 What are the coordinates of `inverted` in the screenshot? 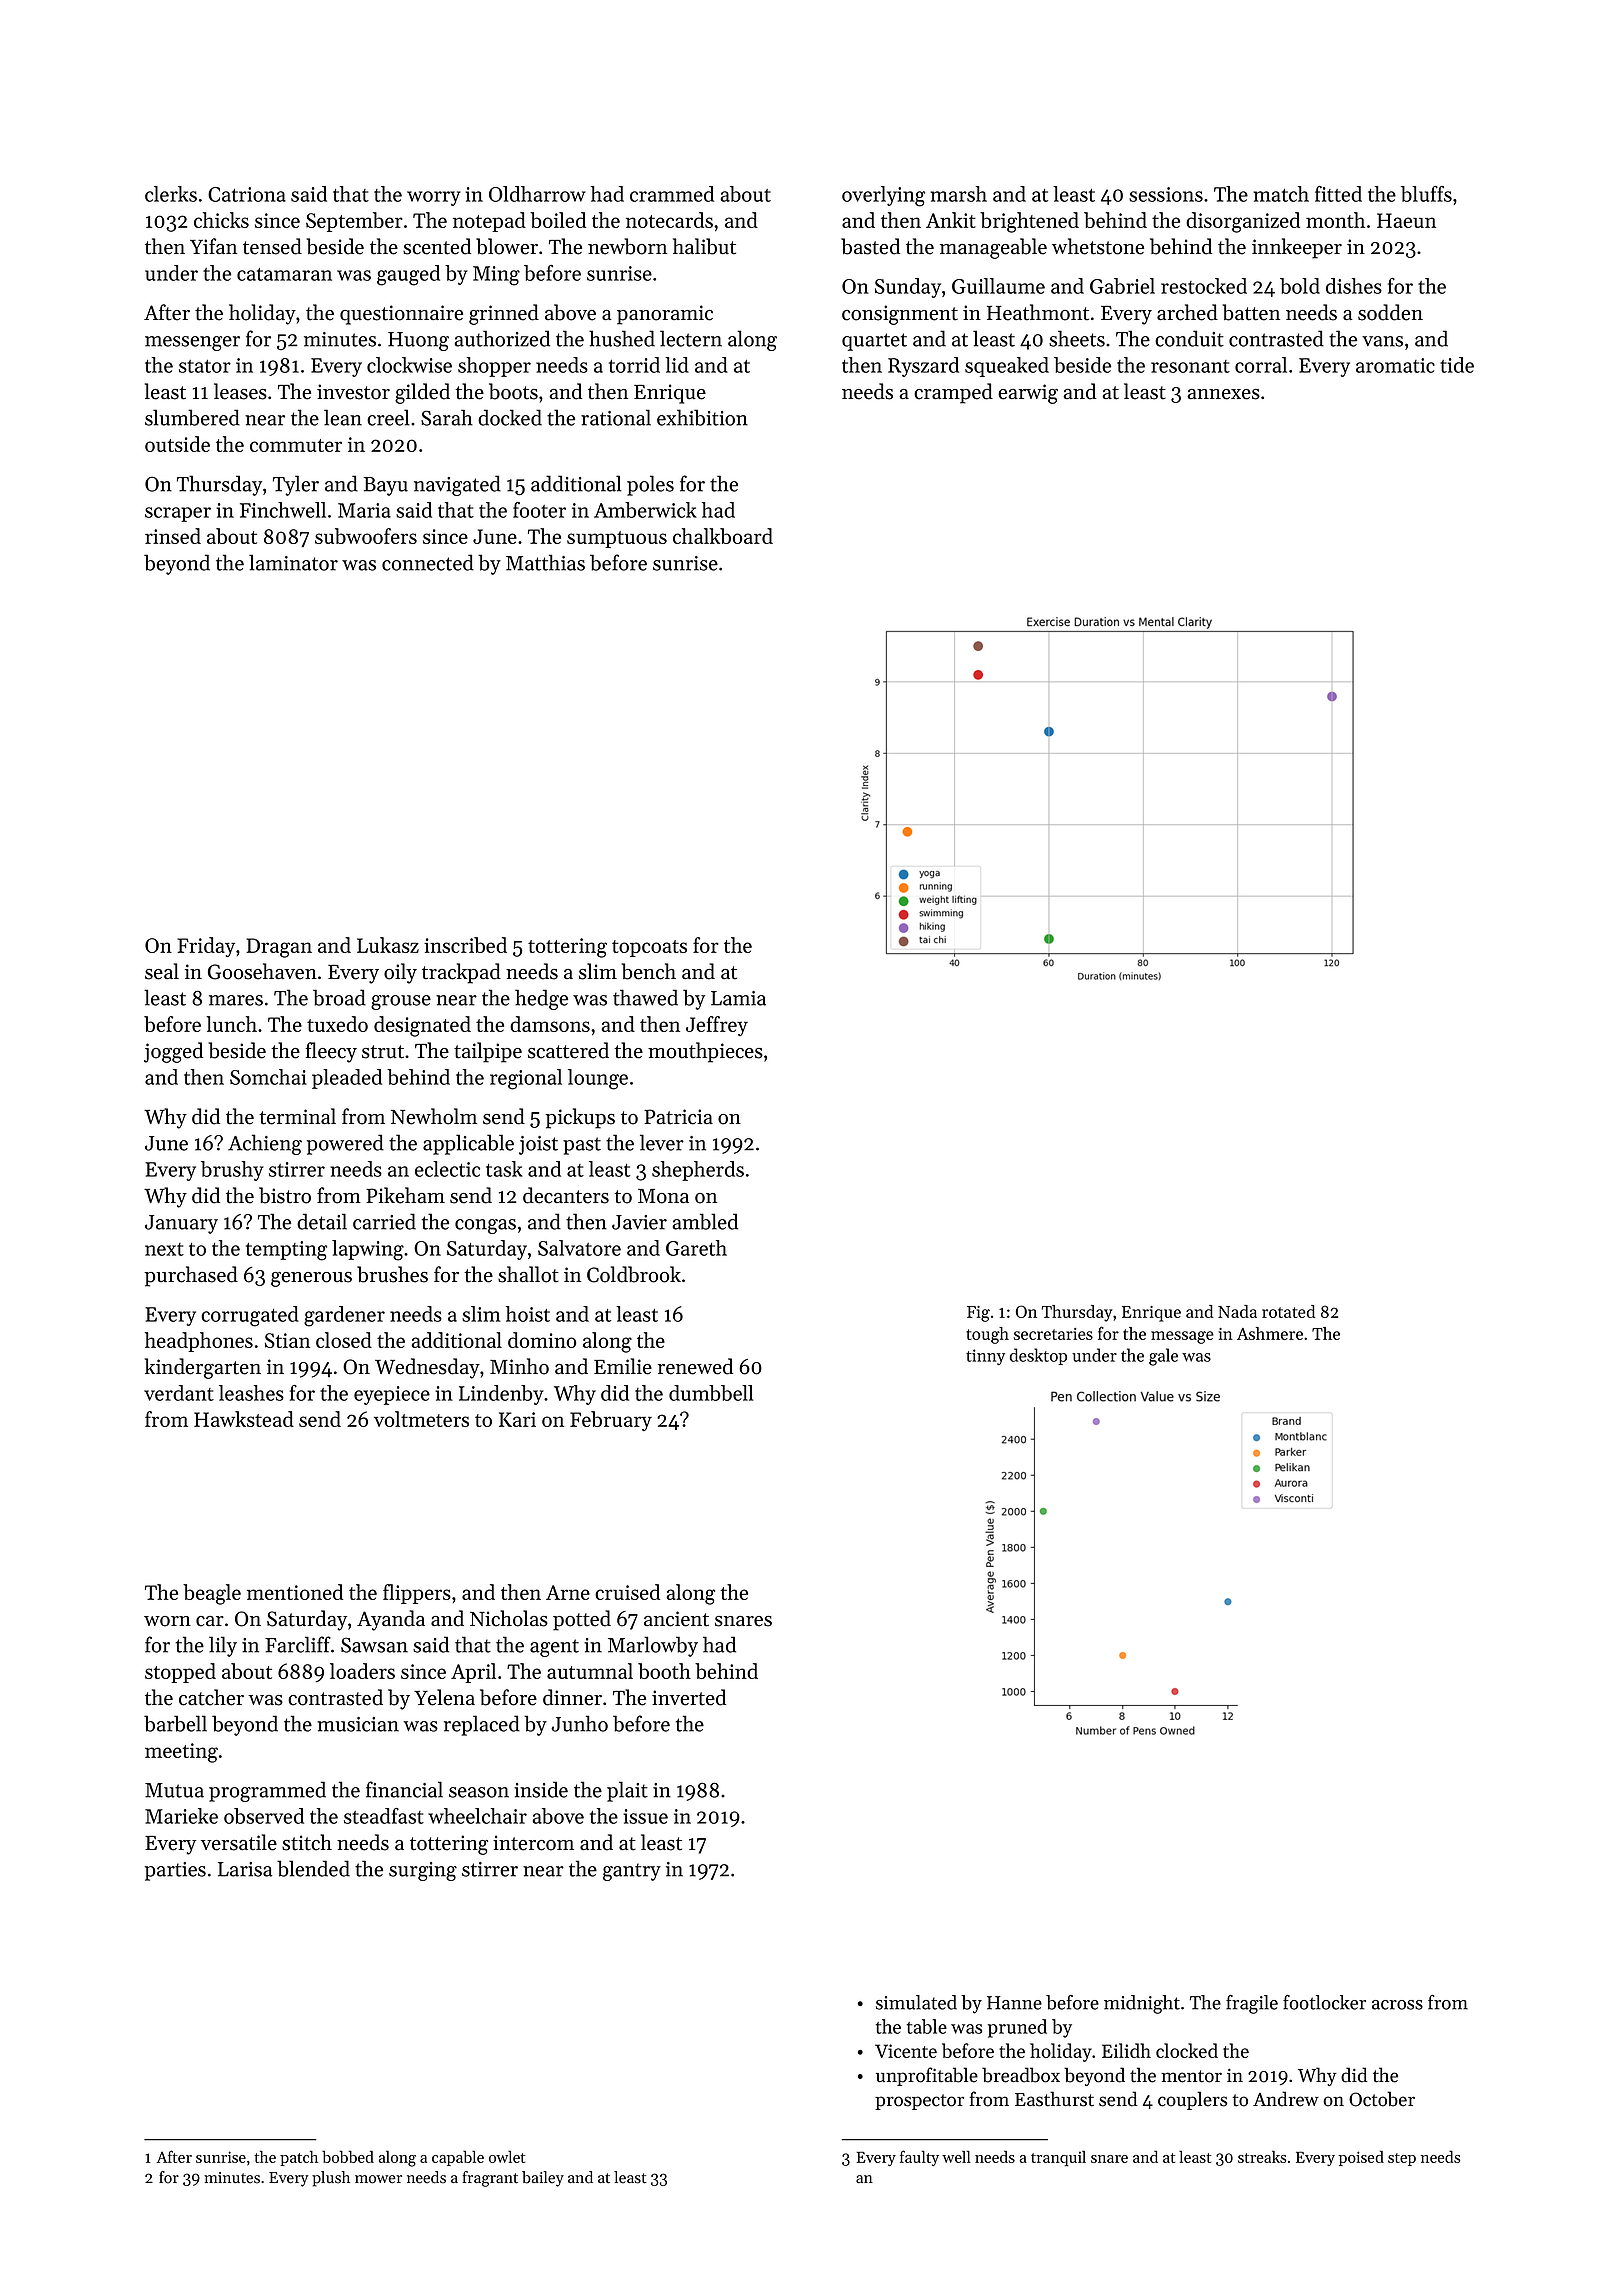 It's located at (689, 1697).
